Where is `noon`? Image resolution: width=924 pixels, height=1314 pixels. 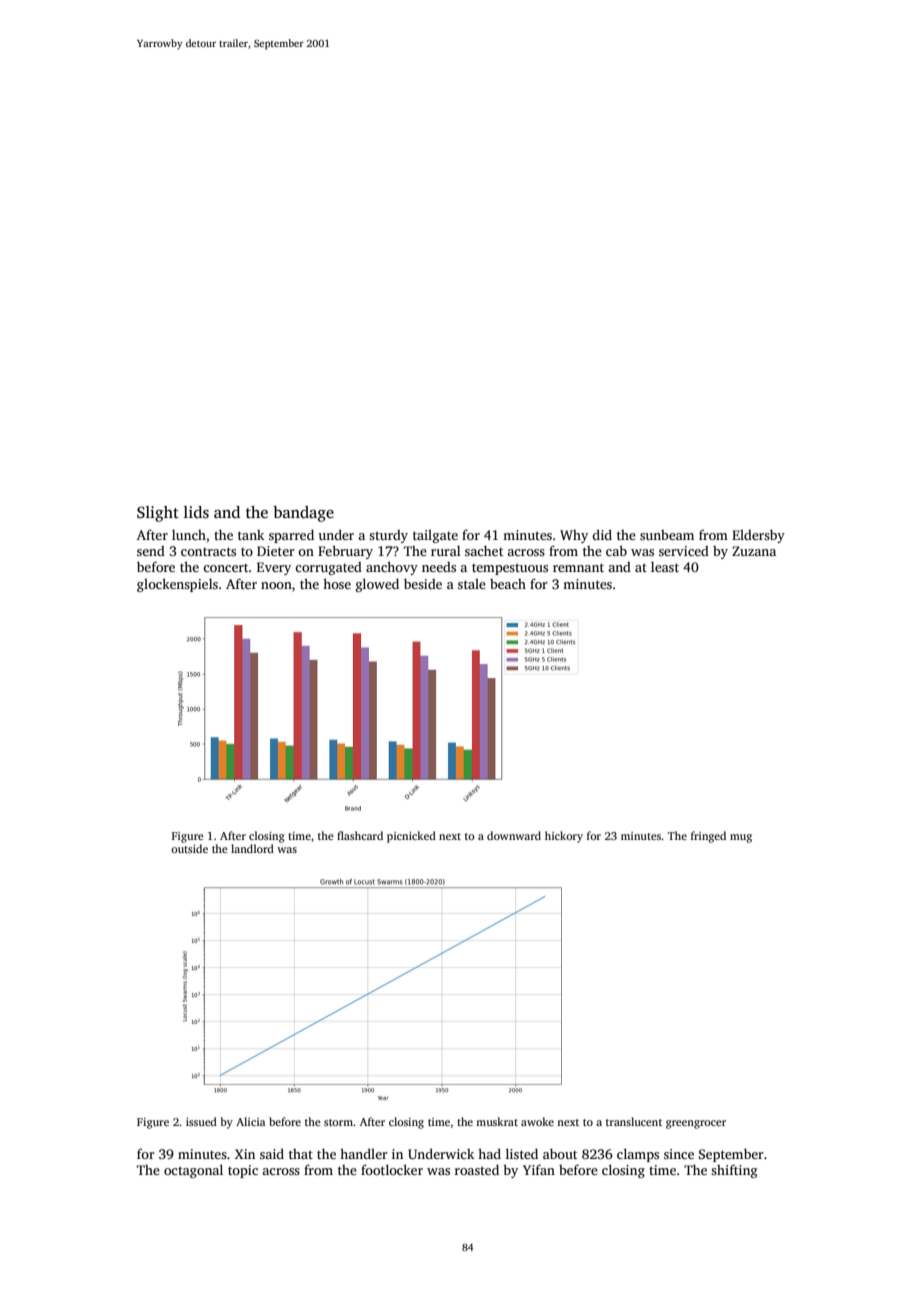
noon is located at coordinates (276, 585).
